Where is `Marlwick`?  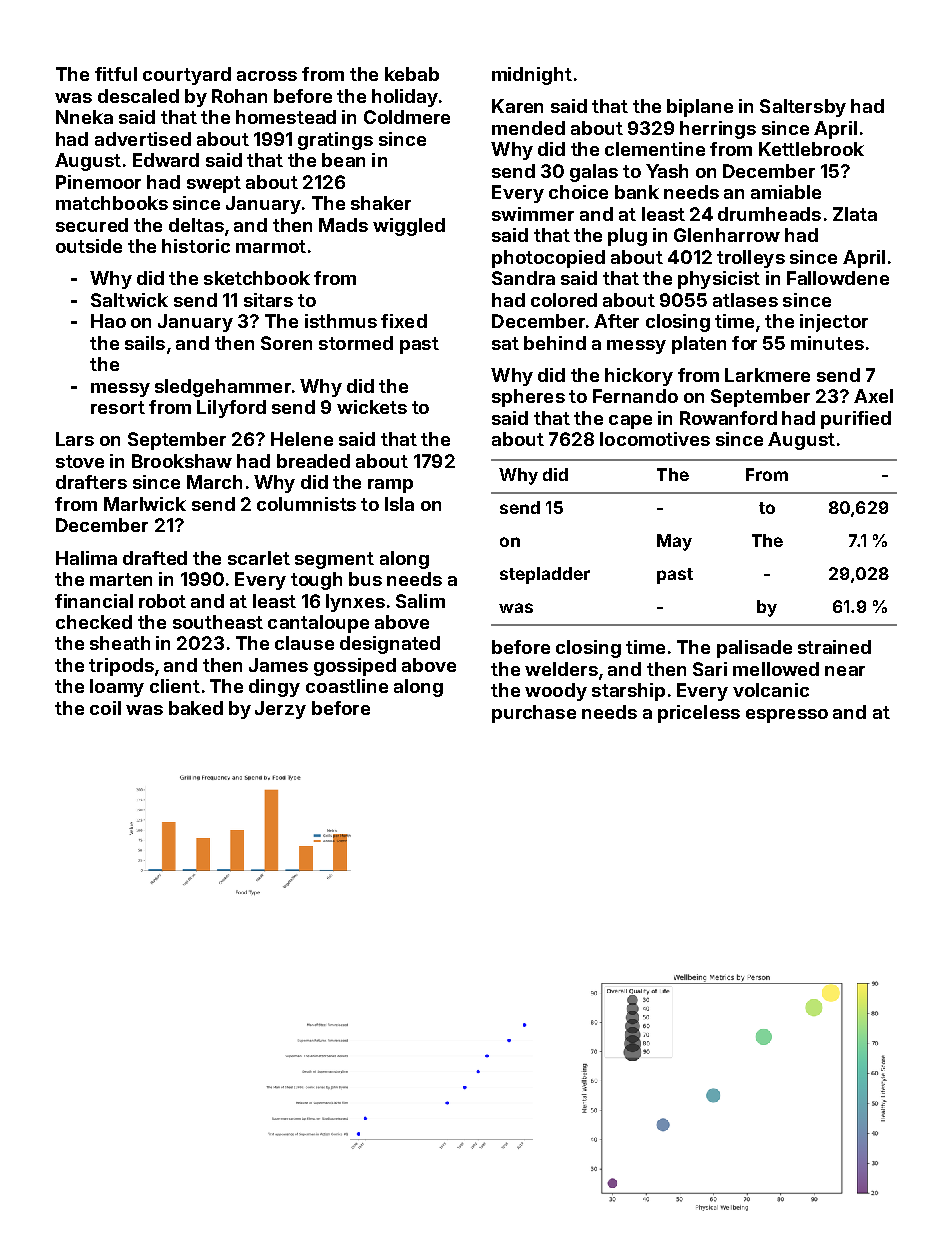 Marlwick is located at coordinates (145, 504).
